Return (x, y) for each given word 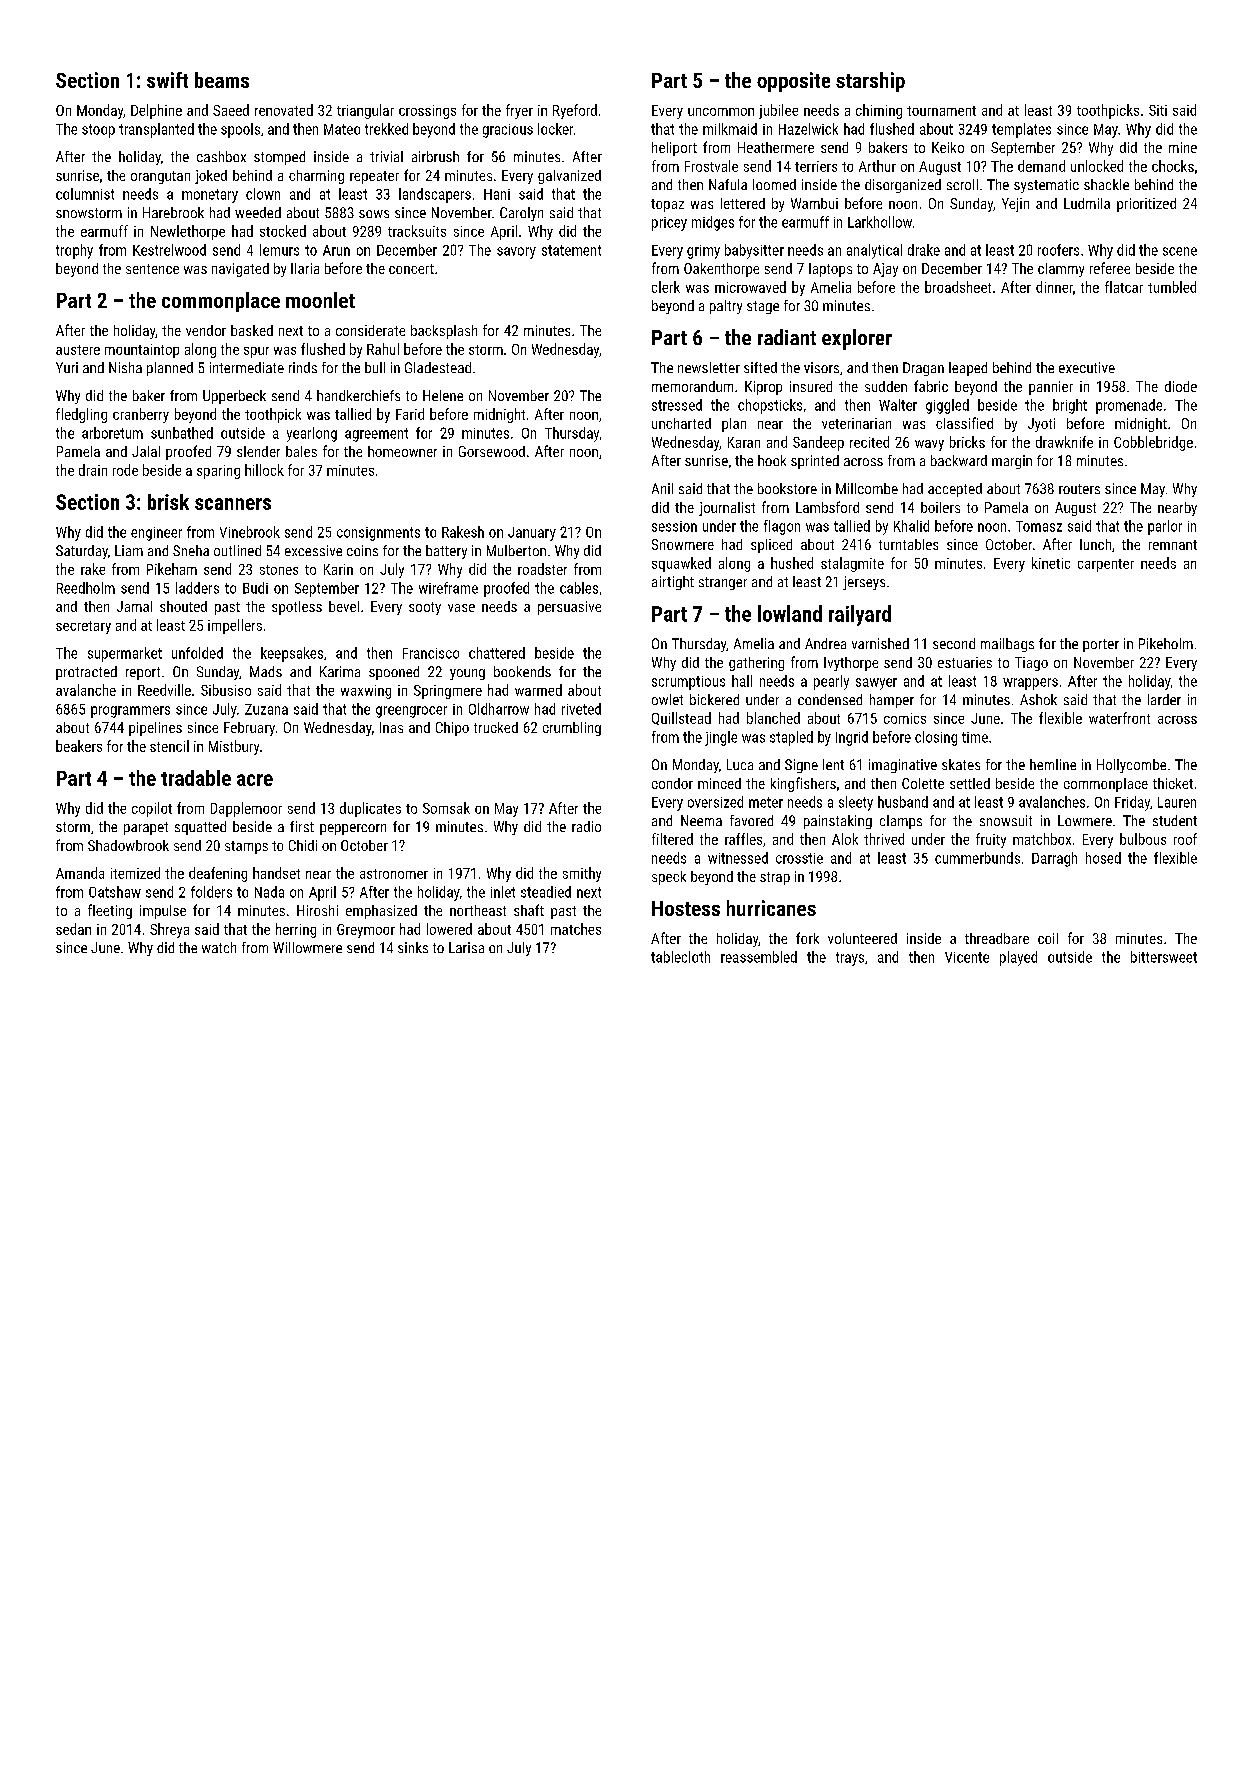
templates (1021, 130)
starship (870, 82)
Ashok (1038, 699)
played (1018, 958)
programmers (130, 712)
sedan (73, 929)
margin (1012, 462)
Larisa (466, 947)
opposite (793, 82)
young (467, 674)
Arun (336, 250)
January (532, 534)
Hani (497, 194)
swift (167, 80)
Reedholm (86, 588)
